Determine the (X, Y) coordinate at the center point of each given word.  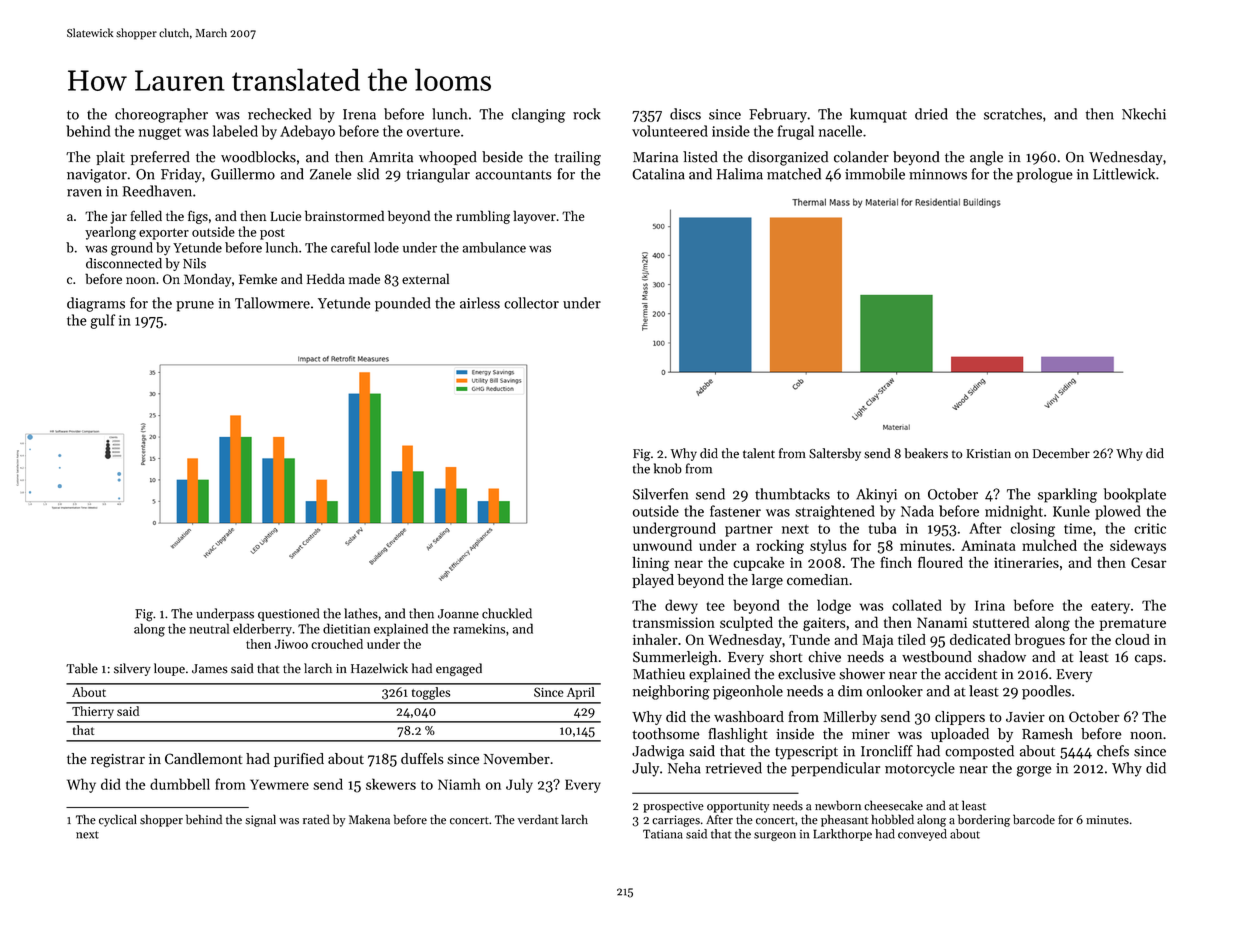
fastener (735, 511)
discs (685, 114)
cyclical (118, 820)
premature (1133, 625)
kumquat (878, 115)
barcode (1034, 819)
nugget (160, 133)
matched (794, 174)
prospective (673, 807)
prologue (1045, 175)
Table (82, 668)
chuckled (507, 613)
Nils (194, 263)
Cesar (1149, 562)
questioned (288, 614)
